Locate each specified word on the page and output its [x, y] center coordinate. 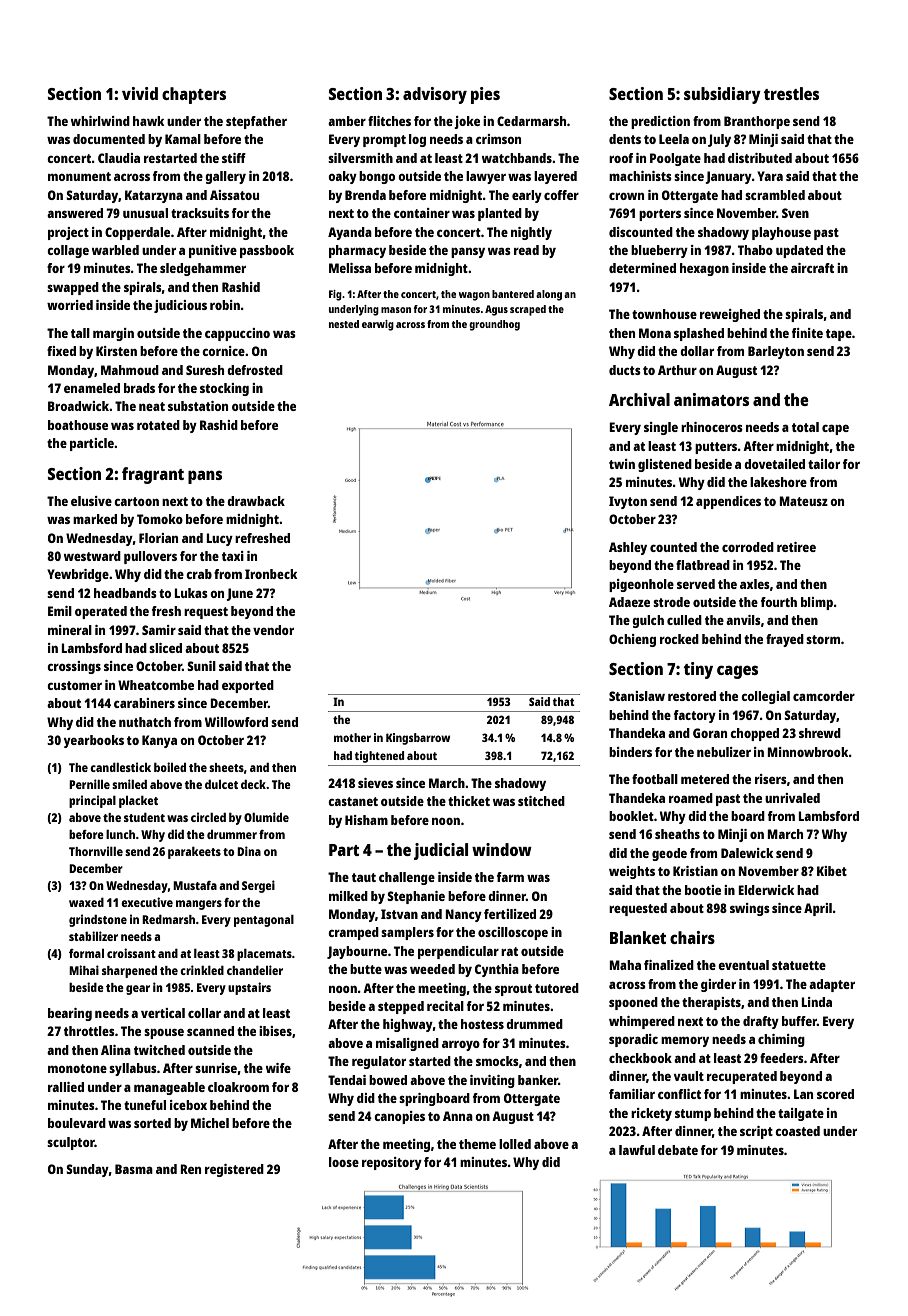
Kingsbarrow [418, 739]
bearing [70, 1014]
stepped [401, 1007]
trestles [791, 93]
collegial [765, 697]
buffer [799, 1021]
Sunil [201, 666]
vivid [140, 93]
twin [622, 464]
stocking [224, 389]
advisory [435, 95]
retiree [796, 547]
